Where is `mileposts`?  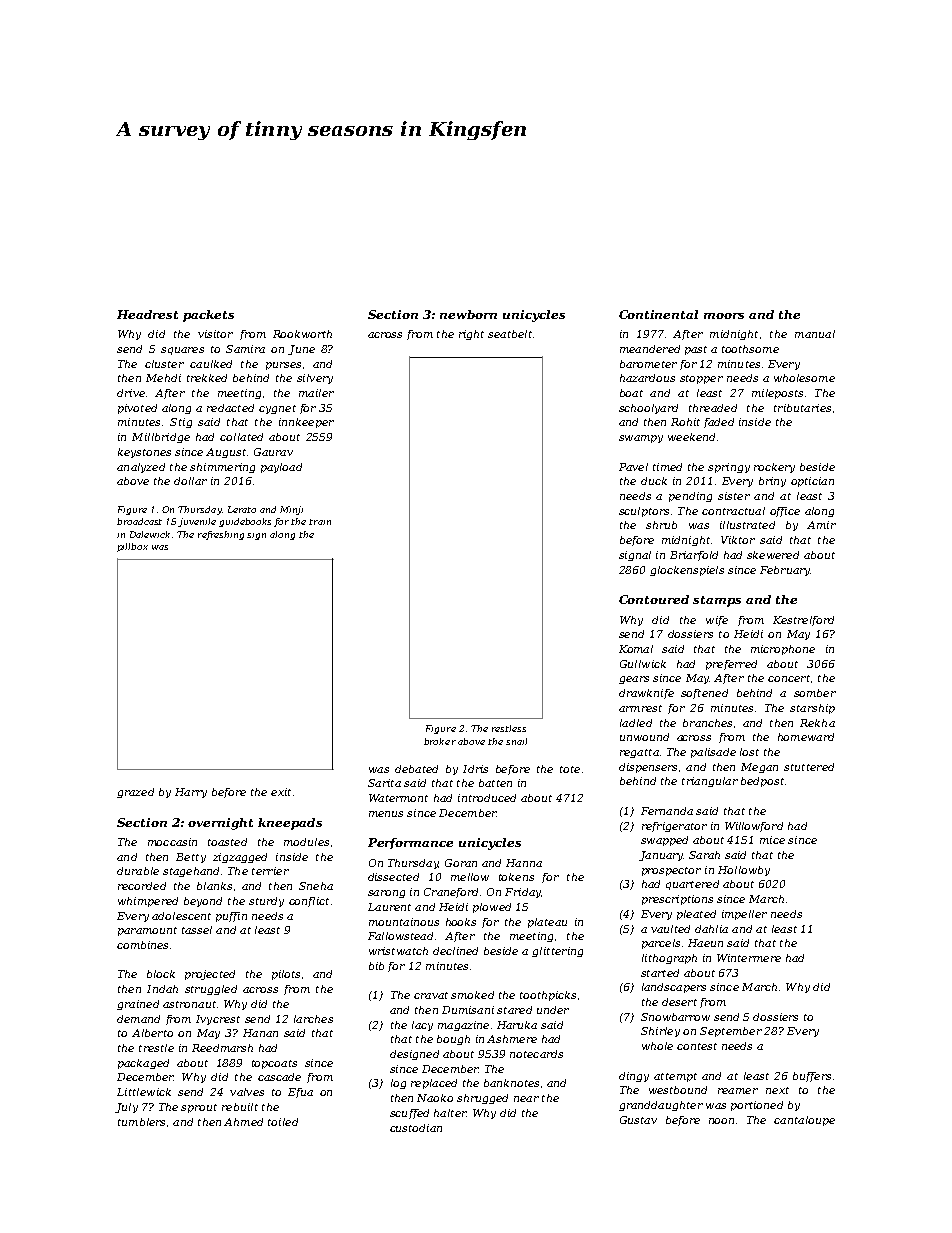
mileposts is located at coordinates (777, 394).
